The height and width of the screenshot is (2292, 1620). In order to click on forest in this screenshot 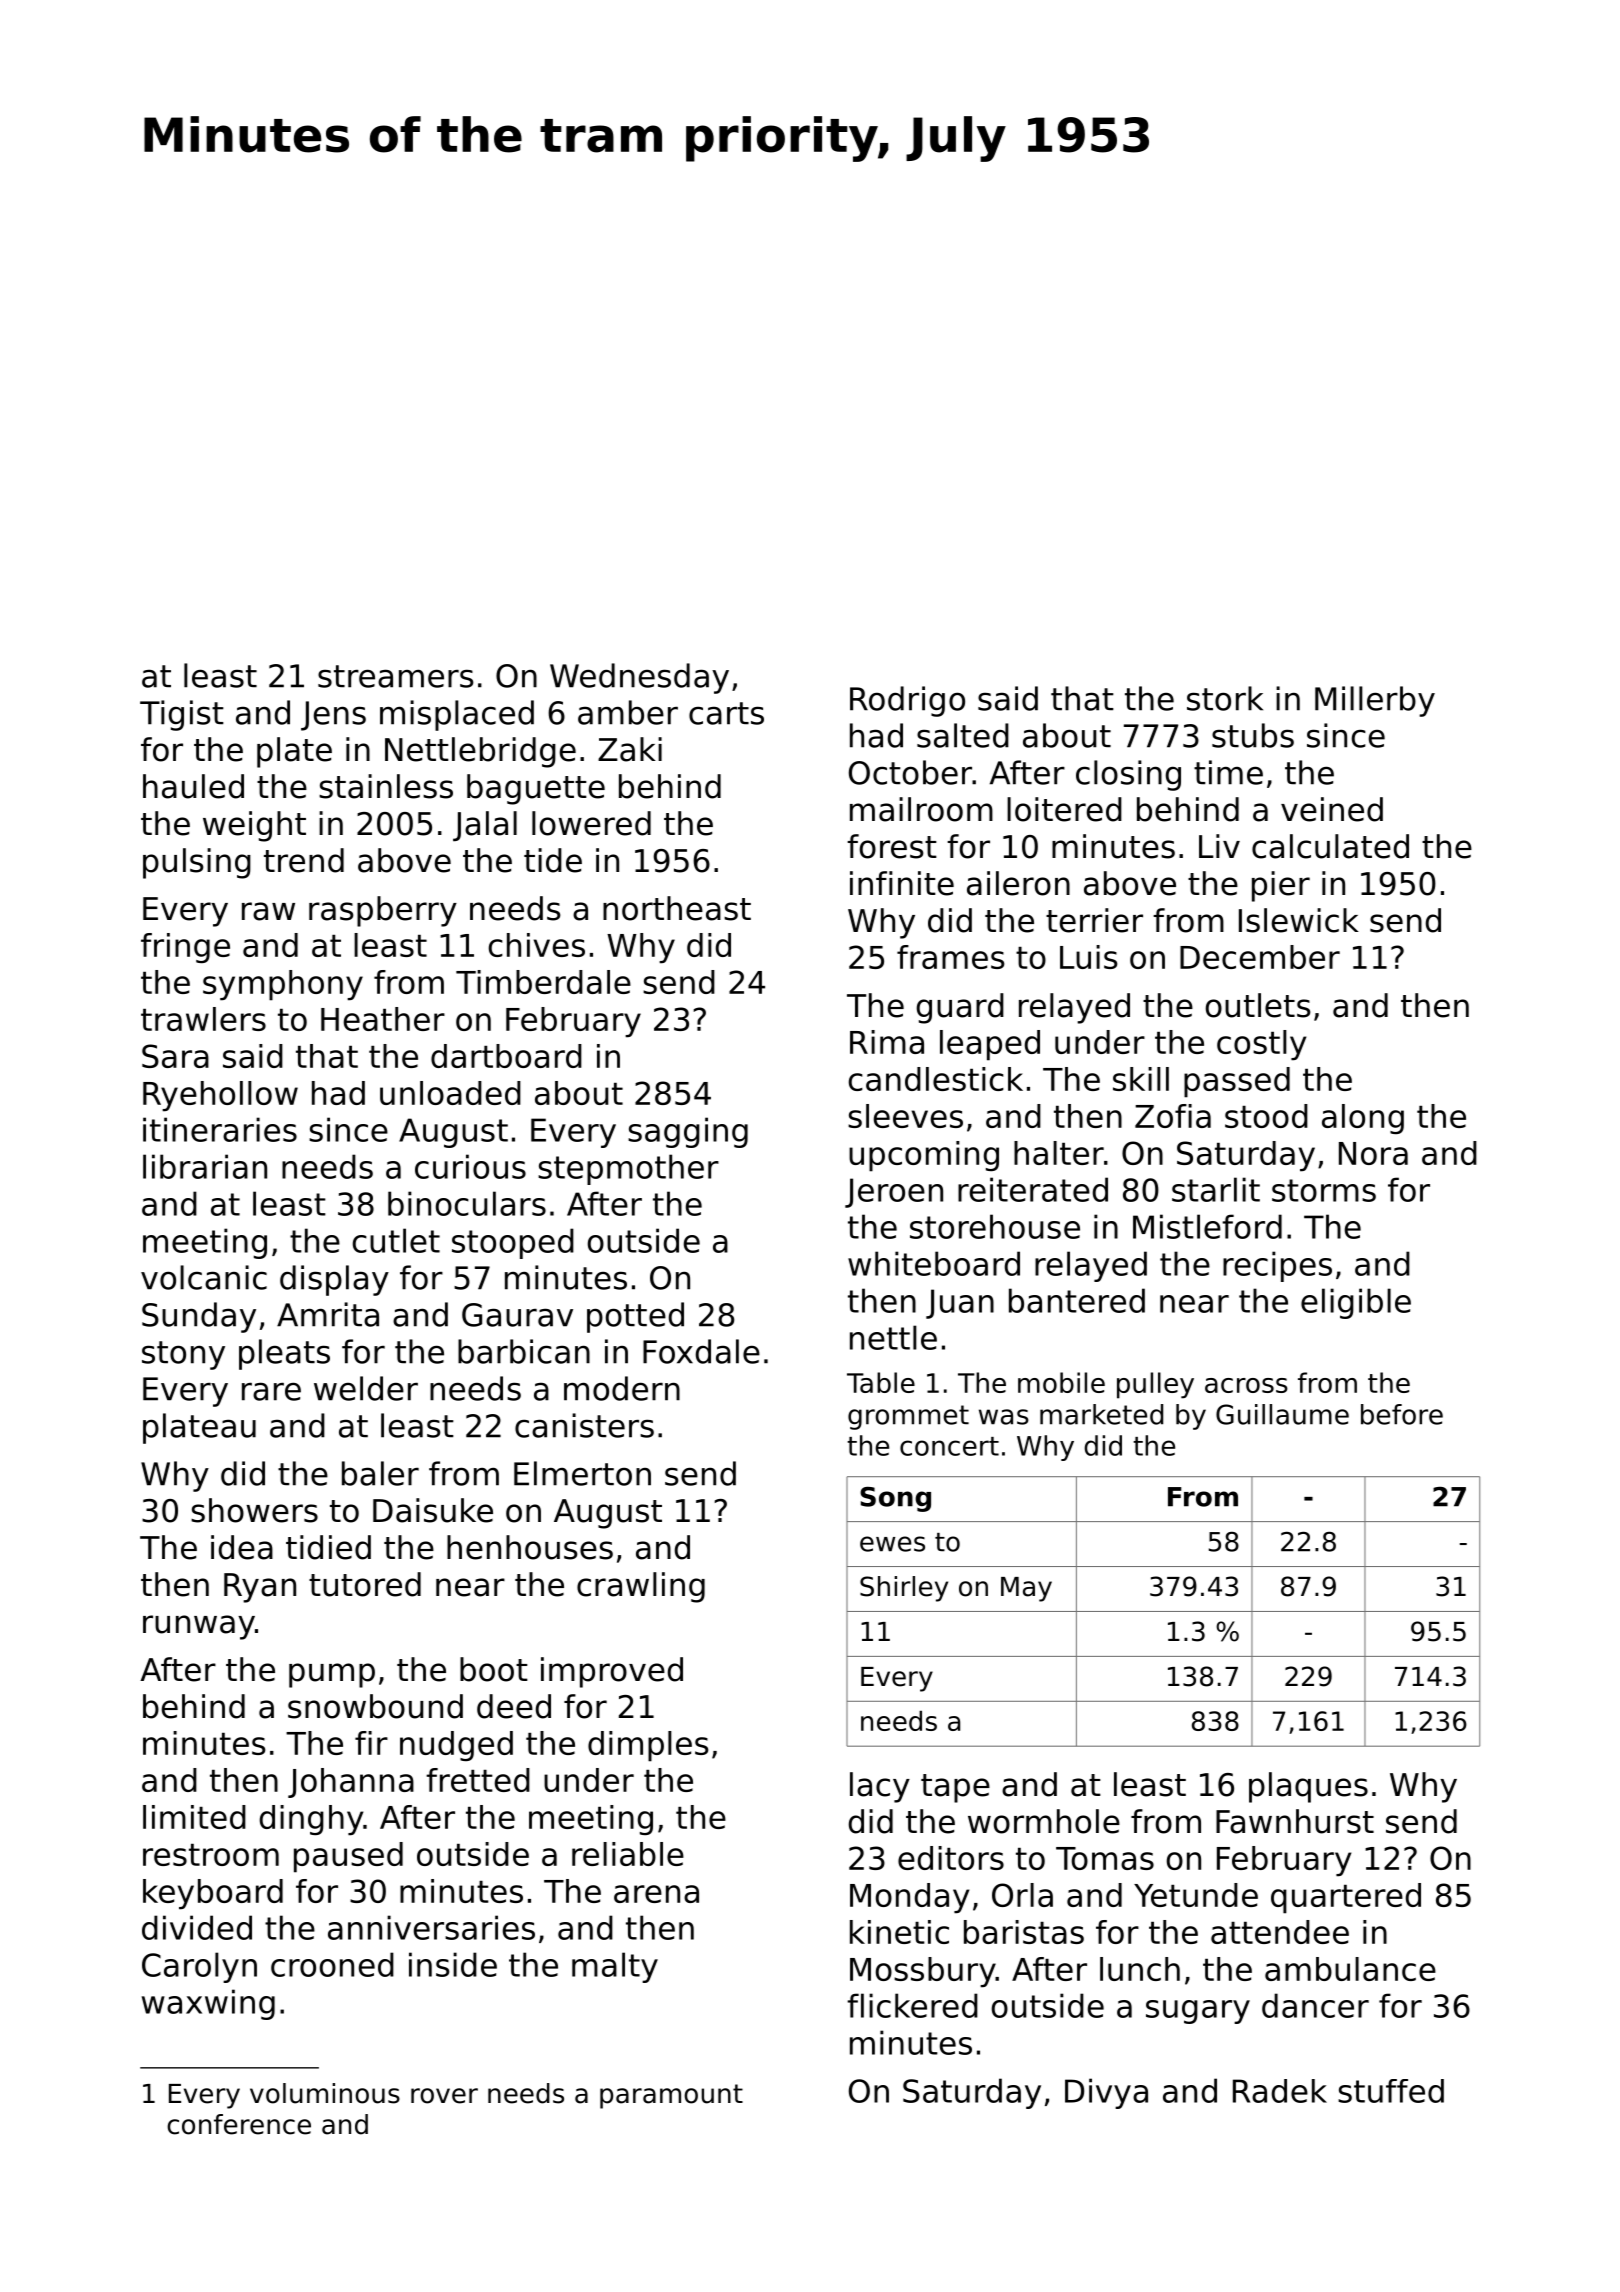, I will do `click(892, 846)`.
